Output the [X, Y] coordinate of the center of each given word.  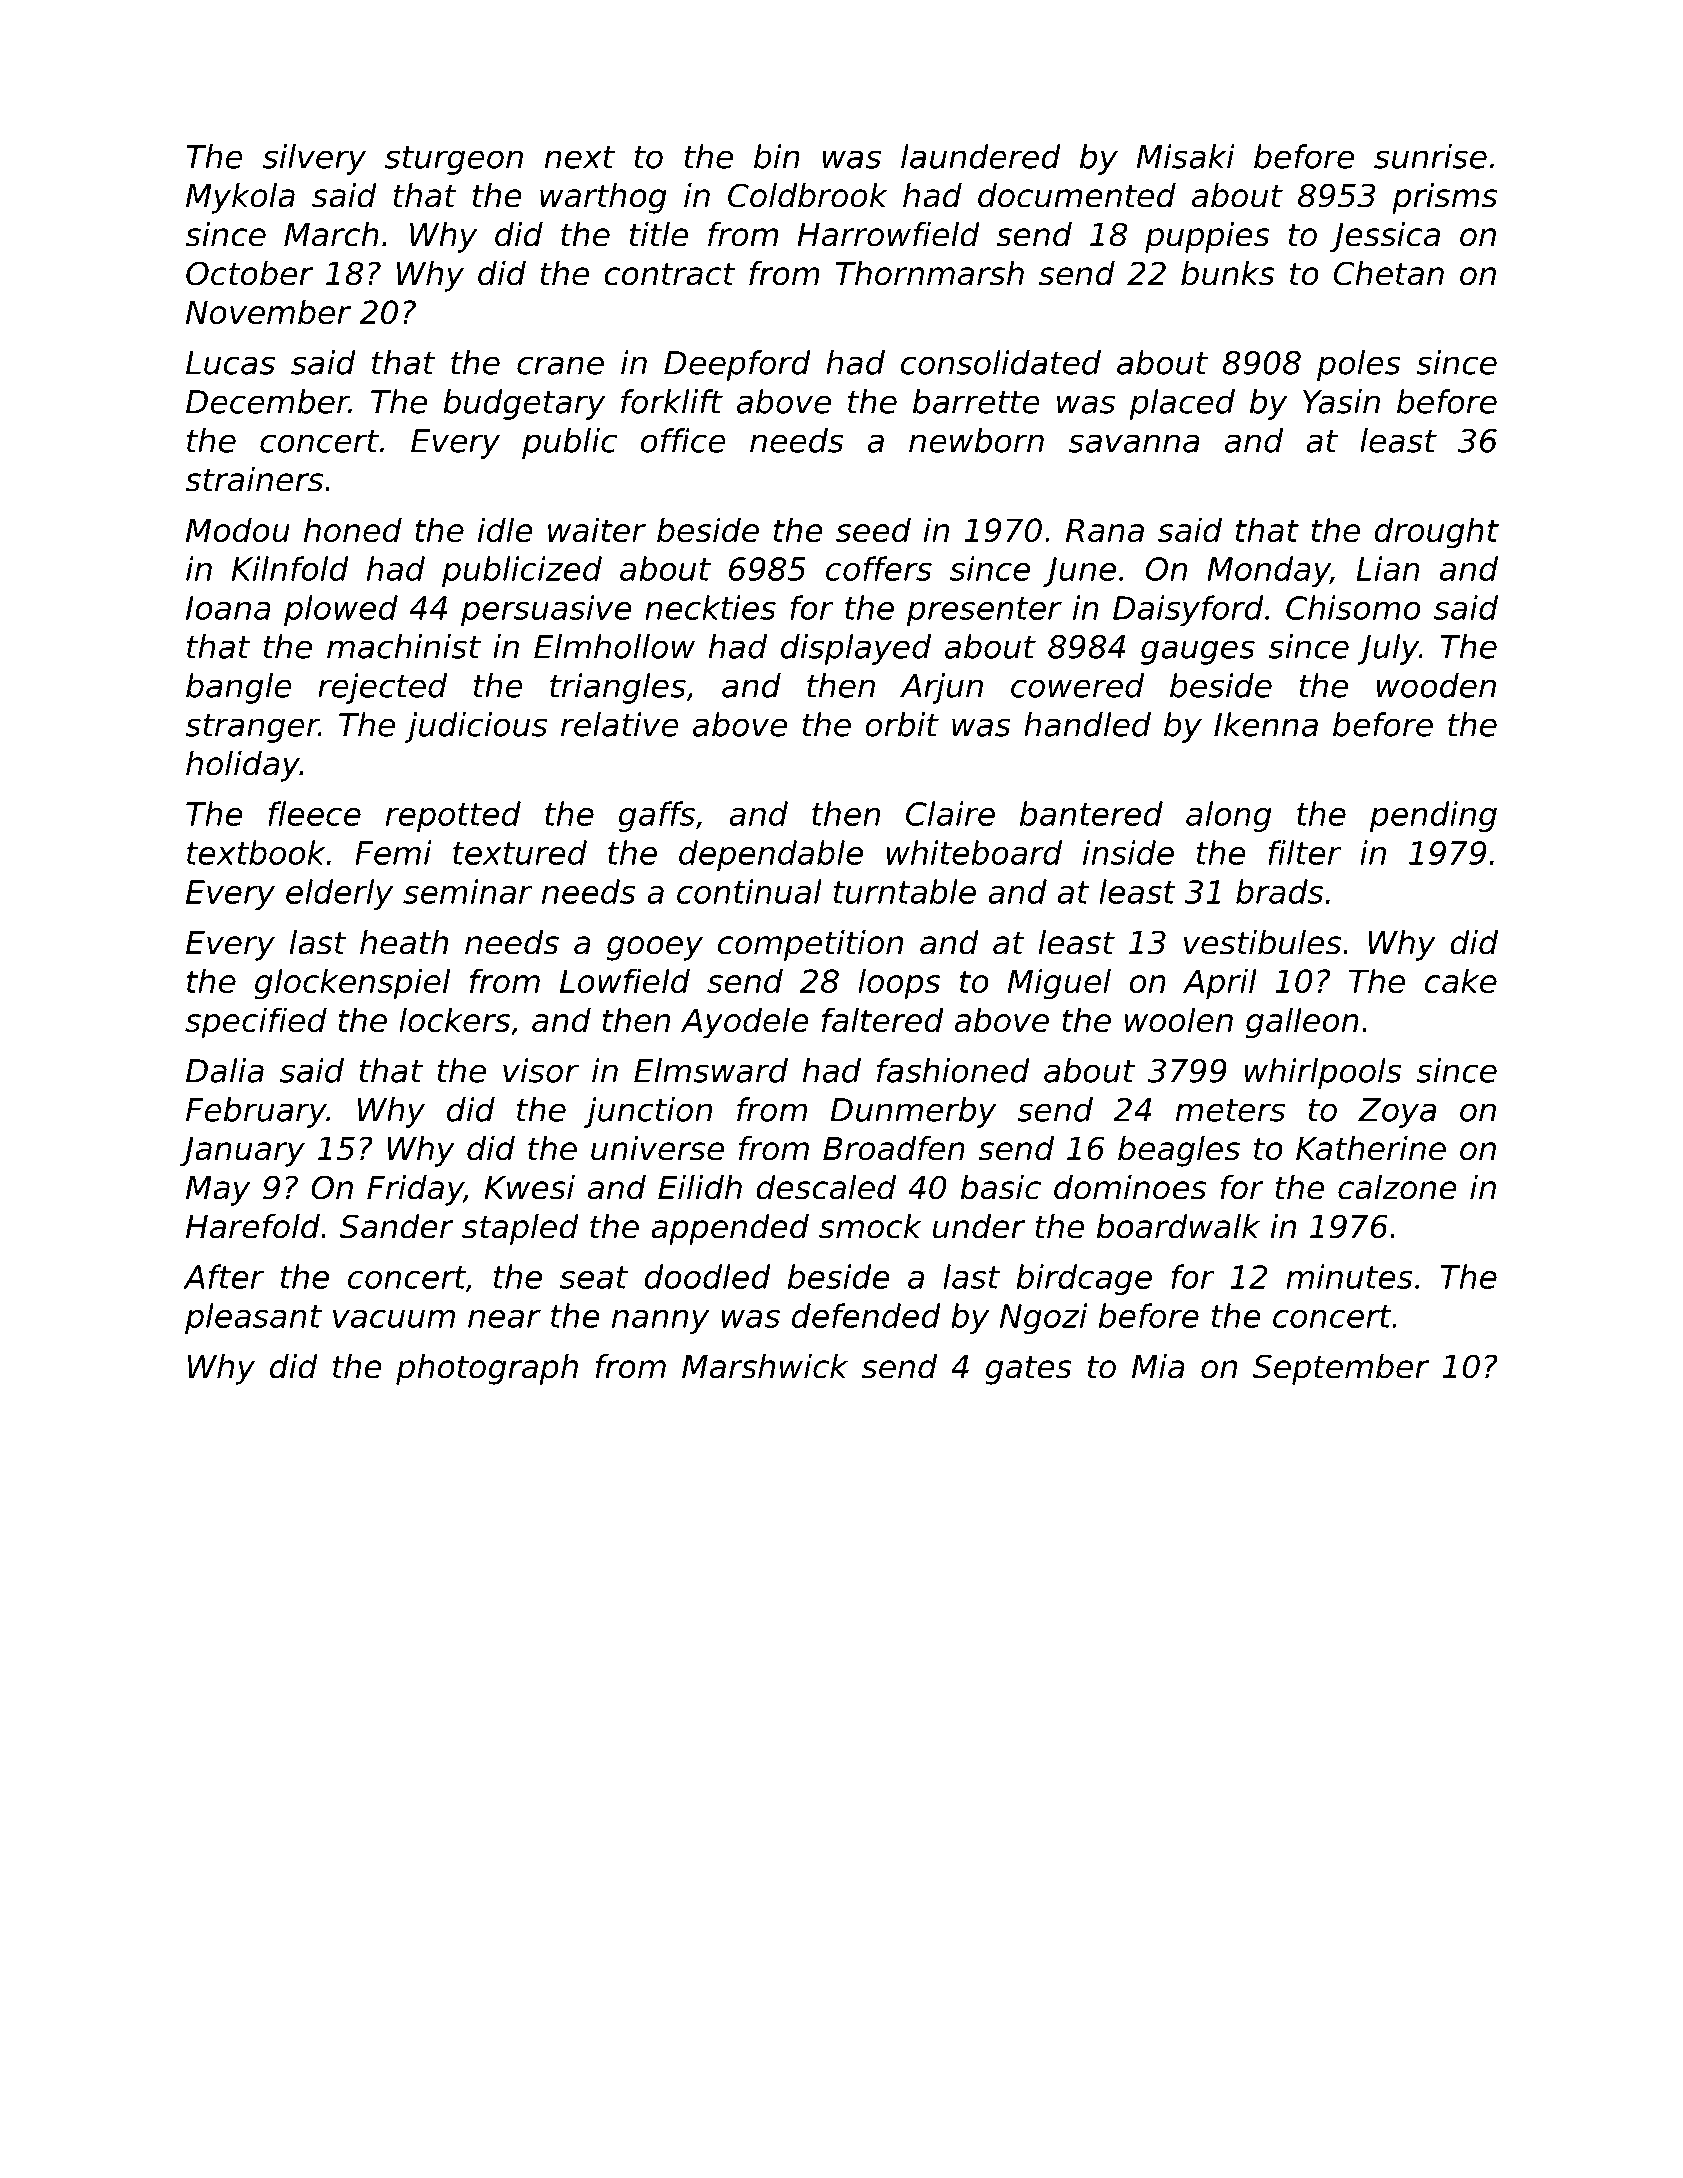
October [249, 273]
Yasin [1341, 401]
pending [1433, 816]
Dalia [225, 1070]
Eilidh [700, 1187]
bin [777, 156]
